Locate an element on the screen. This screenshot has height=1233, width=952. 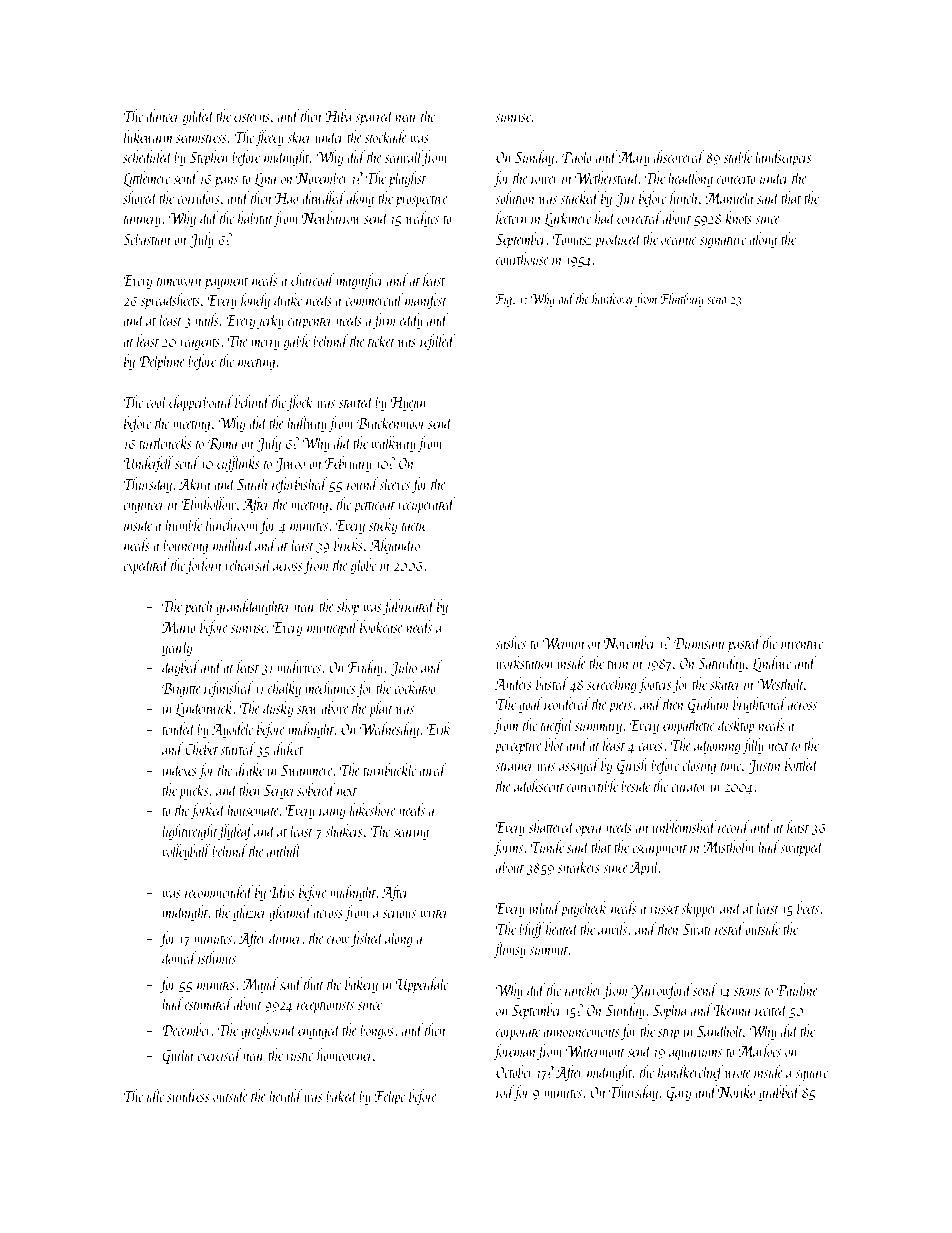
wedges is located at coordinates (422, 219).
